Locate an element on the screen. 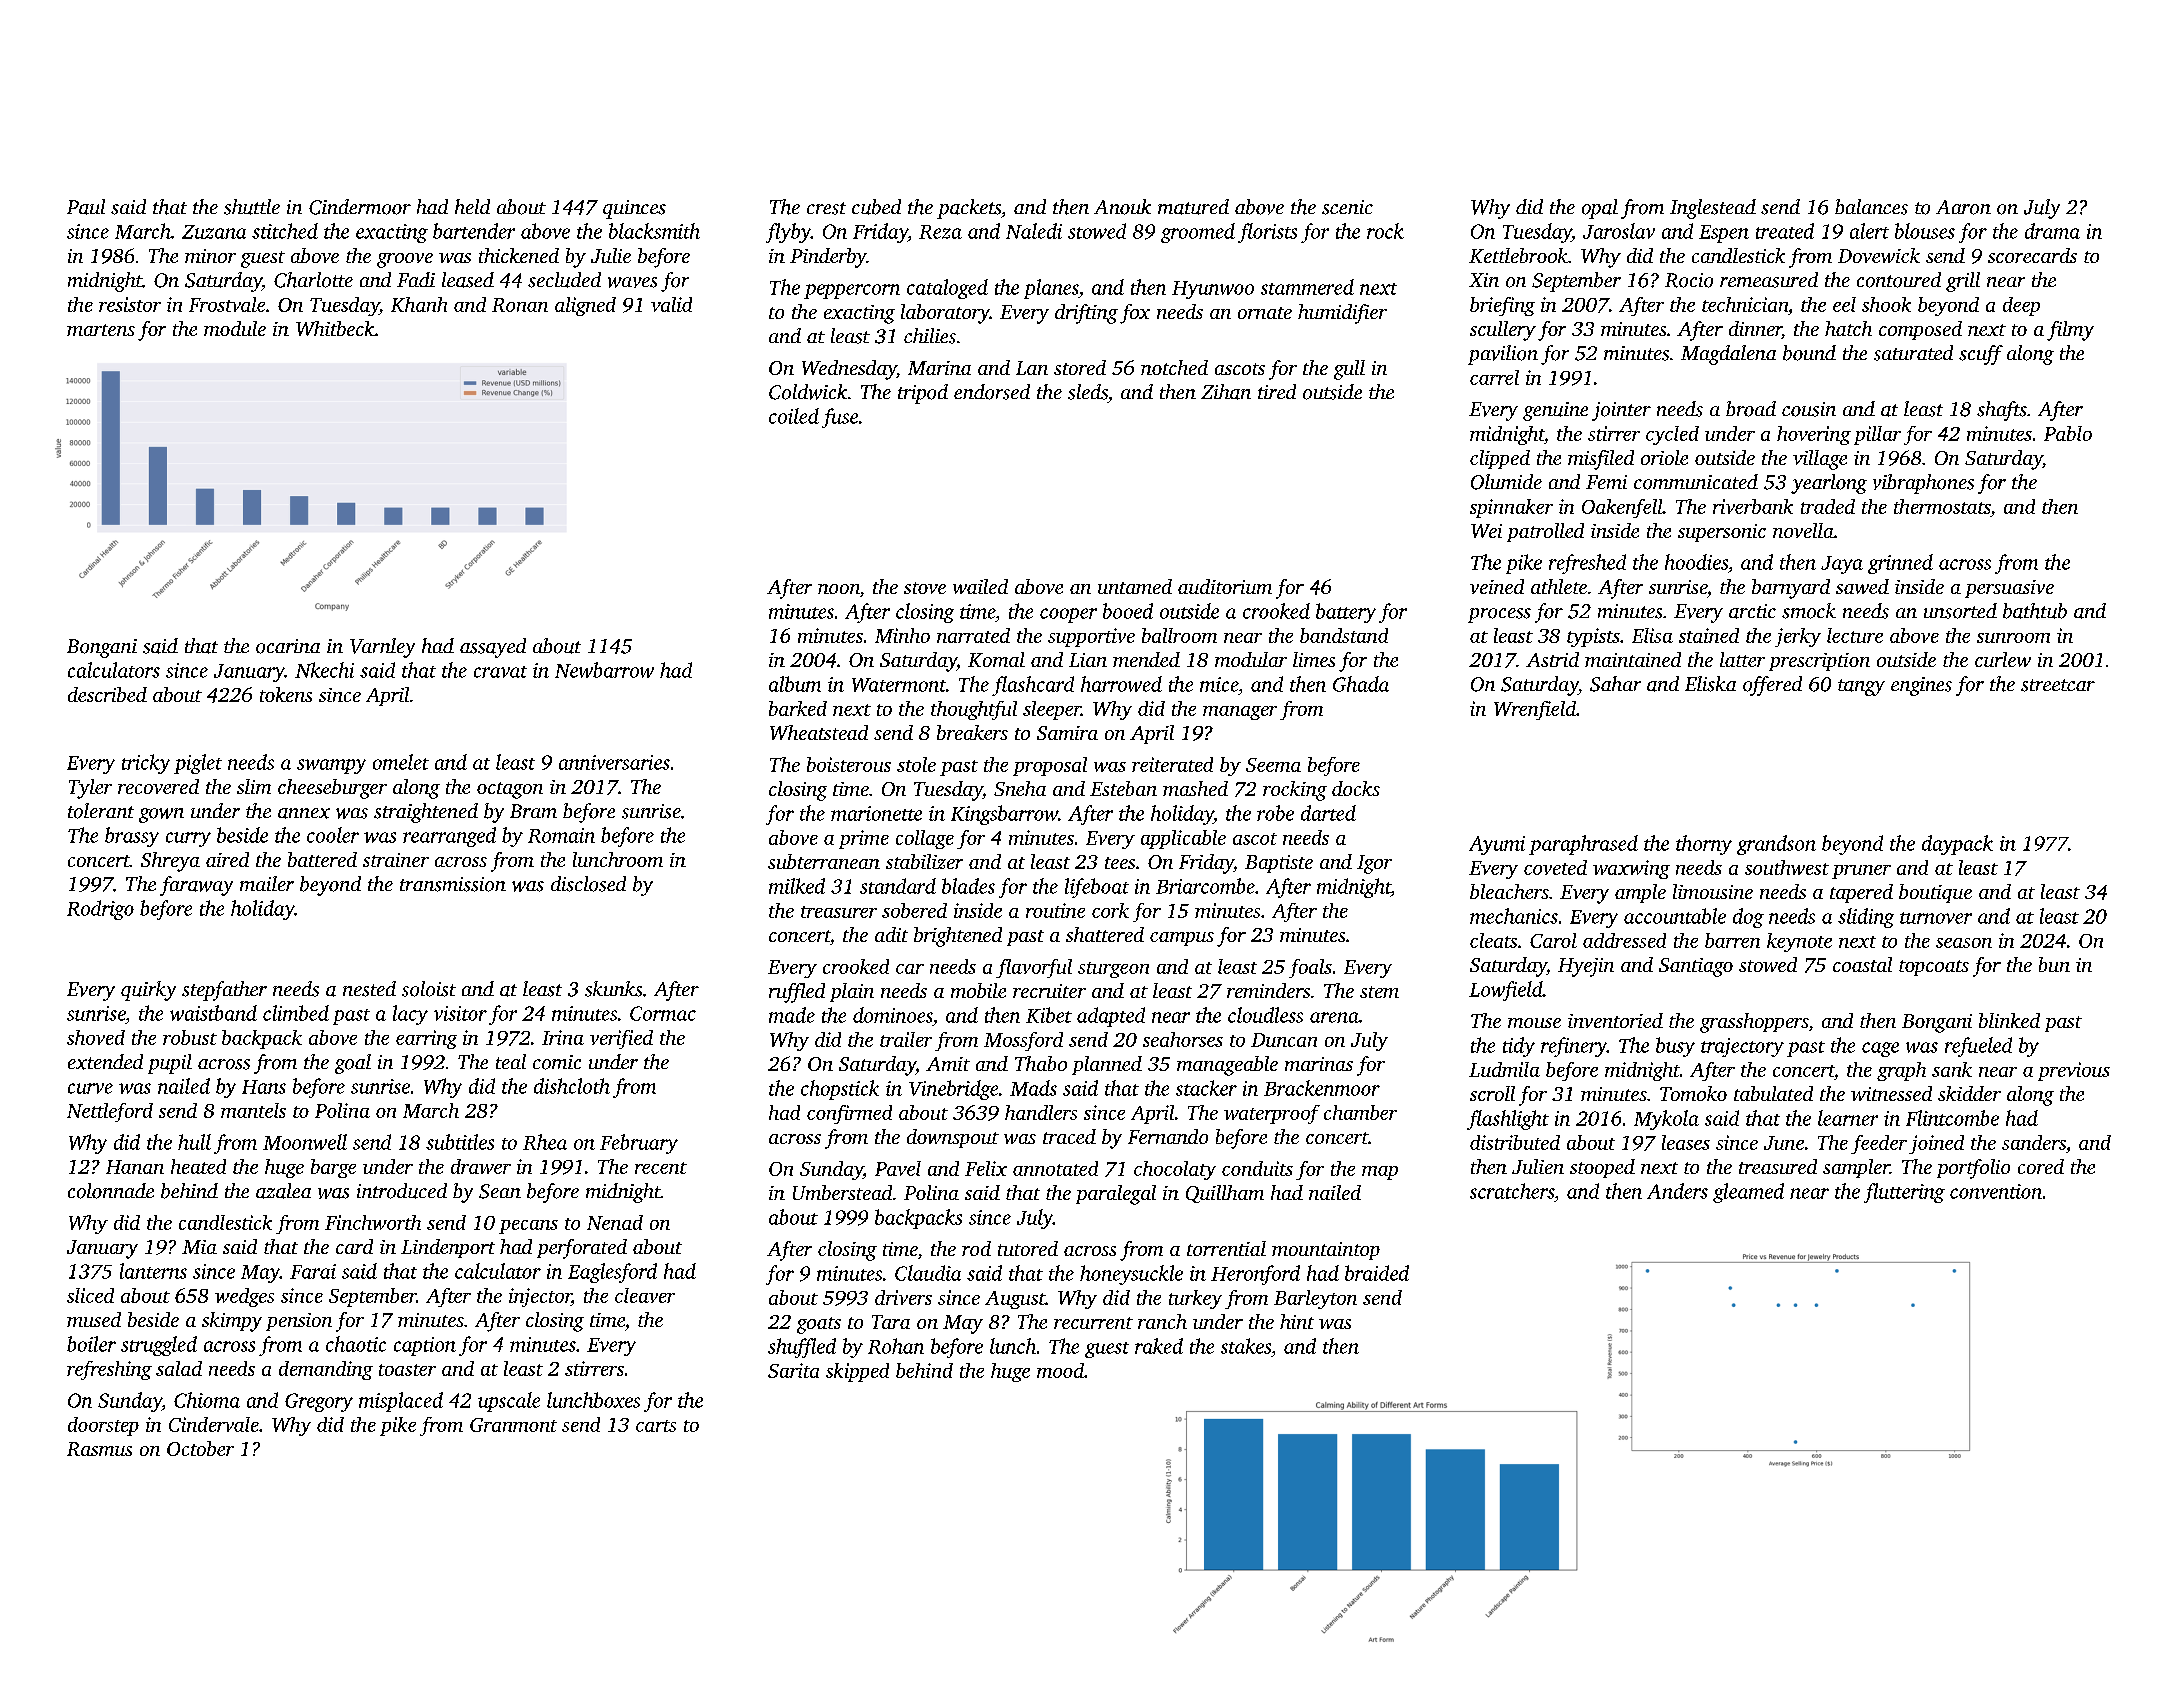 The image size is (2178, 1683). leases is located at coordinates (1686, 1142).
